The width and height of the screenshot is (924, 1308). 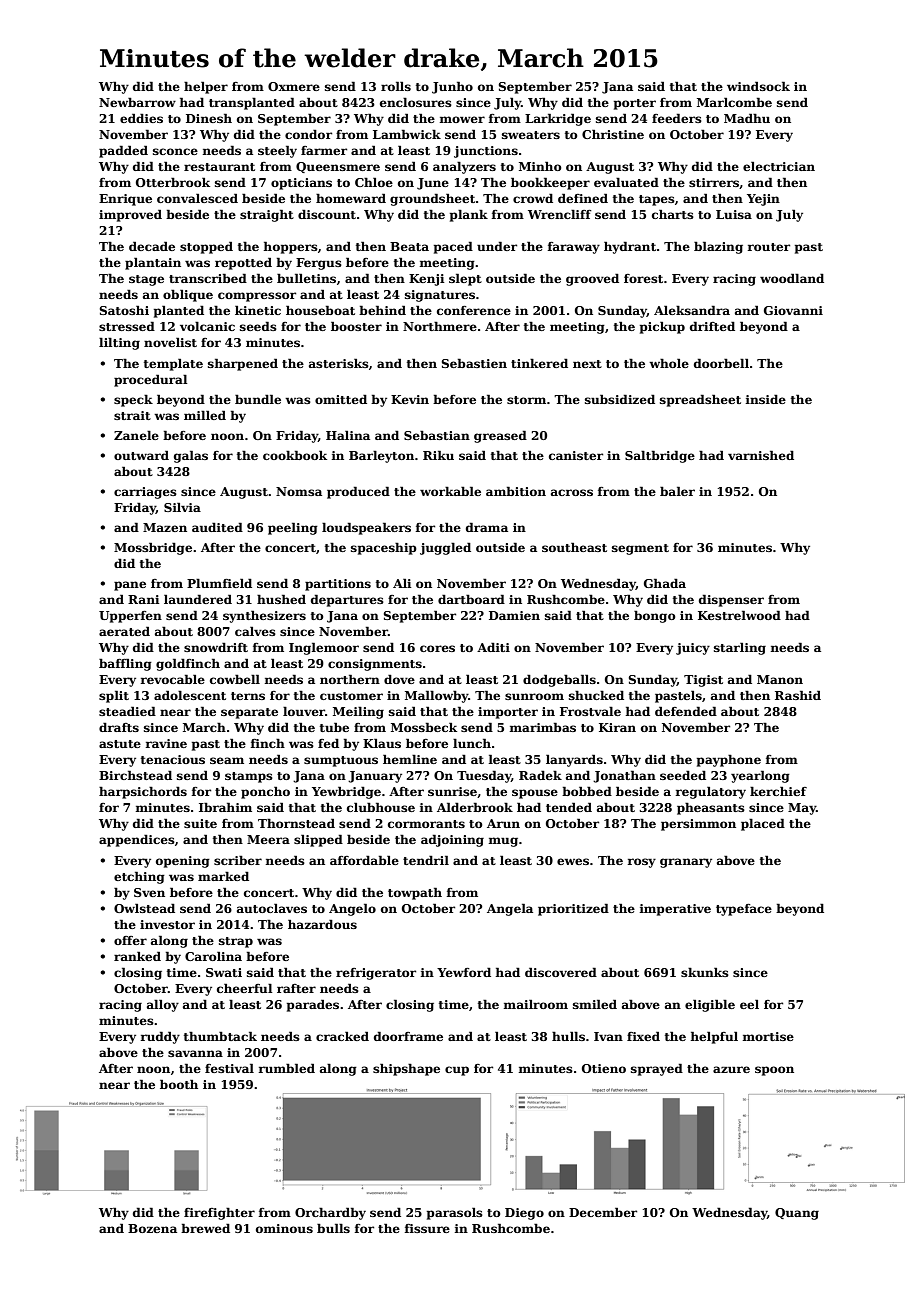 What do you see at coordinates (758, 86) in the screenshot?
I see `windsock` at bounding box center [758, 86].
